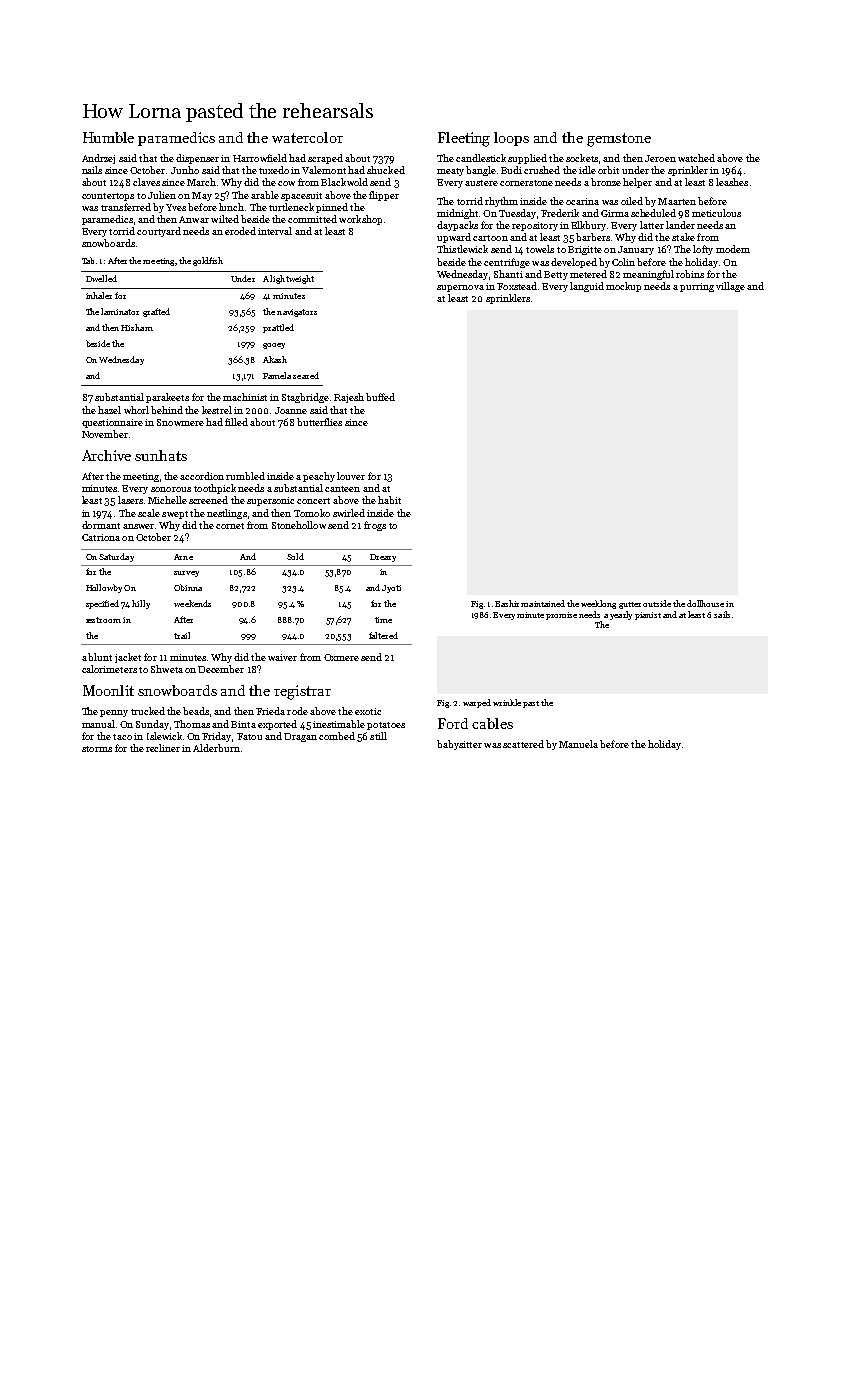 This screenshot has height=1400, width=849. Describe the element at coordinates (292, 279) in the screenshot. I see `lightweight` at that location.
